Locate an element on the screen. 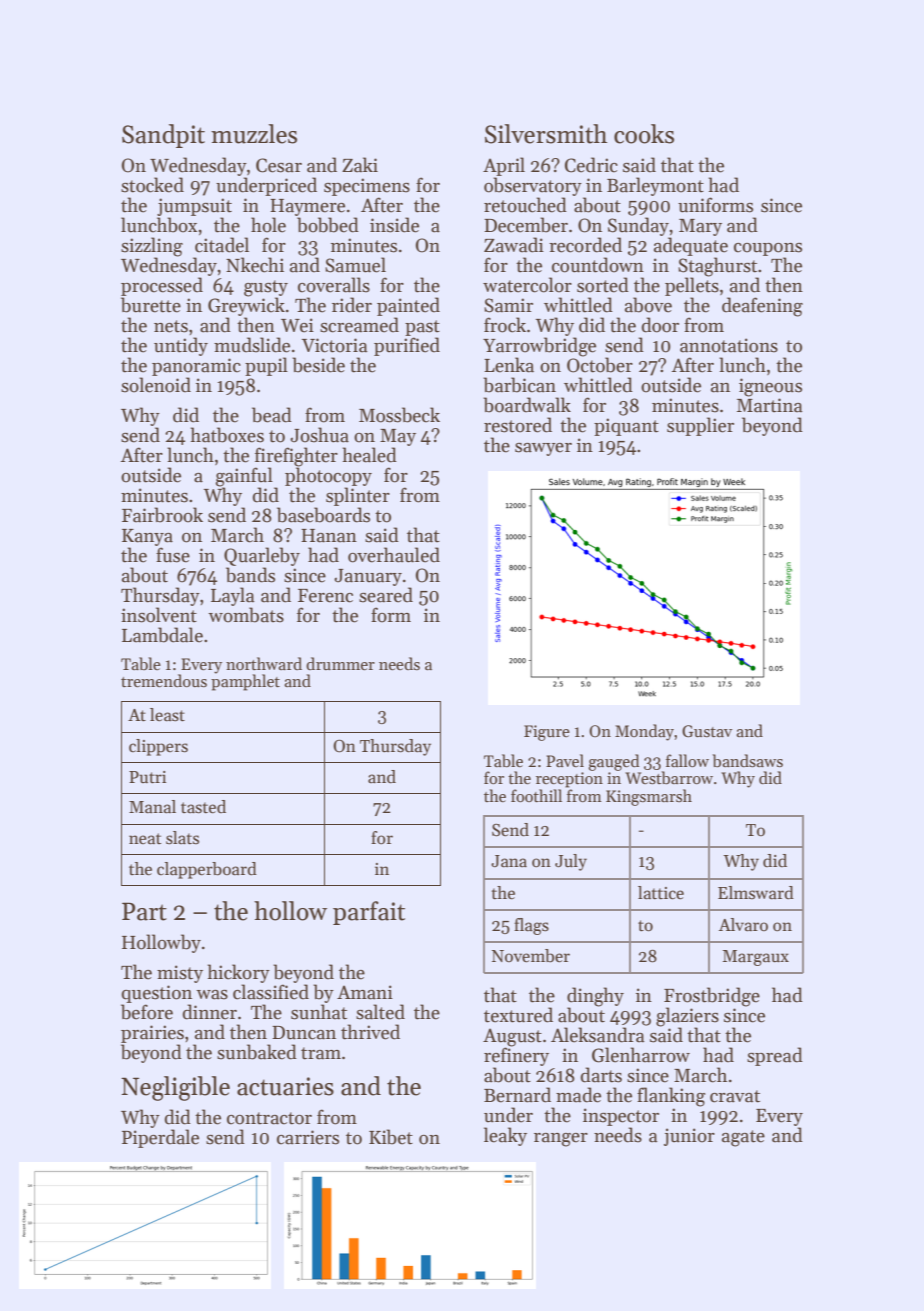 Image resolution: width=924 pixels, height=1311 pixels. Zaki is located at coordinates (360, 165).
